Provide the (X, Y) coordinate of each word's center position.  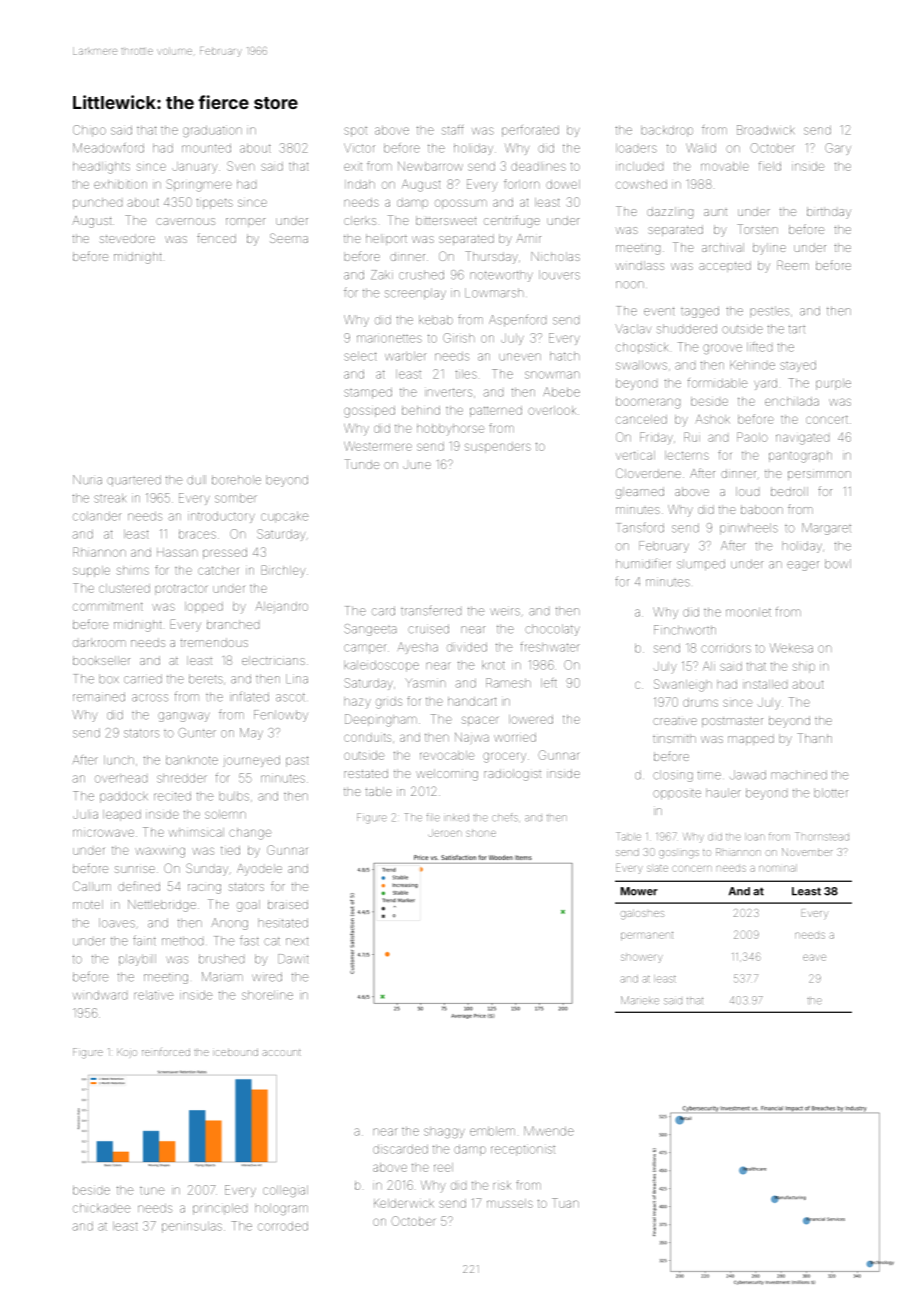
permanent (647, 936)
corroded (283, 1226)
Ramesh (508, 683)
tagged (700, 312)
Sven (241, 166)
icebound (235, 1052)
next (297, 941)
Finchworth (685, 630)
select (360, 356)
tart (797, 329)
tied (230, 850)
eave (814, 957)
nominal (778, 868)
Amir (528, 238)
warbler (405, 356)
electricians (273, 660)
